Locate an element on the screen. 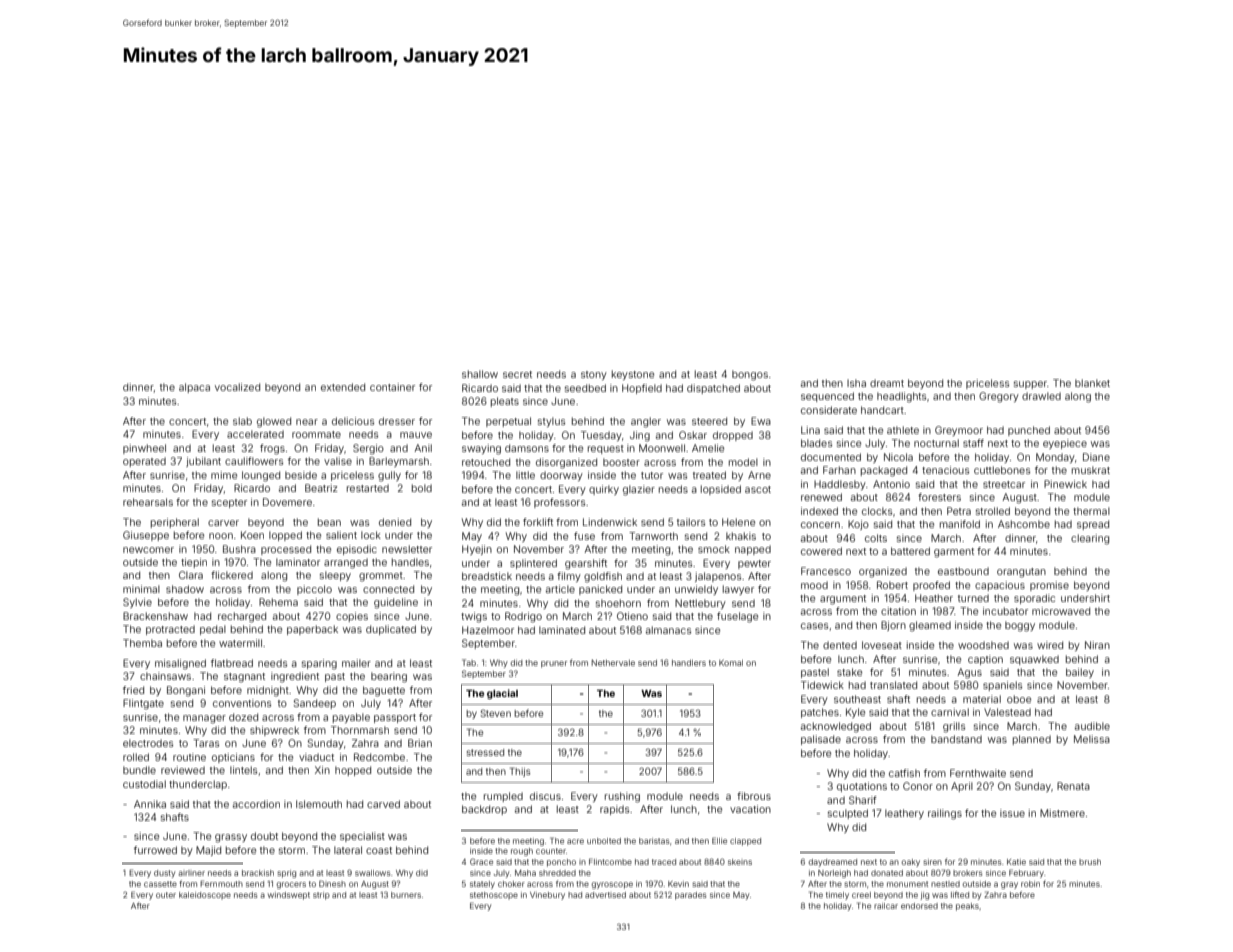 Image resolution: width=1233 pixels, height=952 pixels. Redcombe is located at coordinates (379, 757).
